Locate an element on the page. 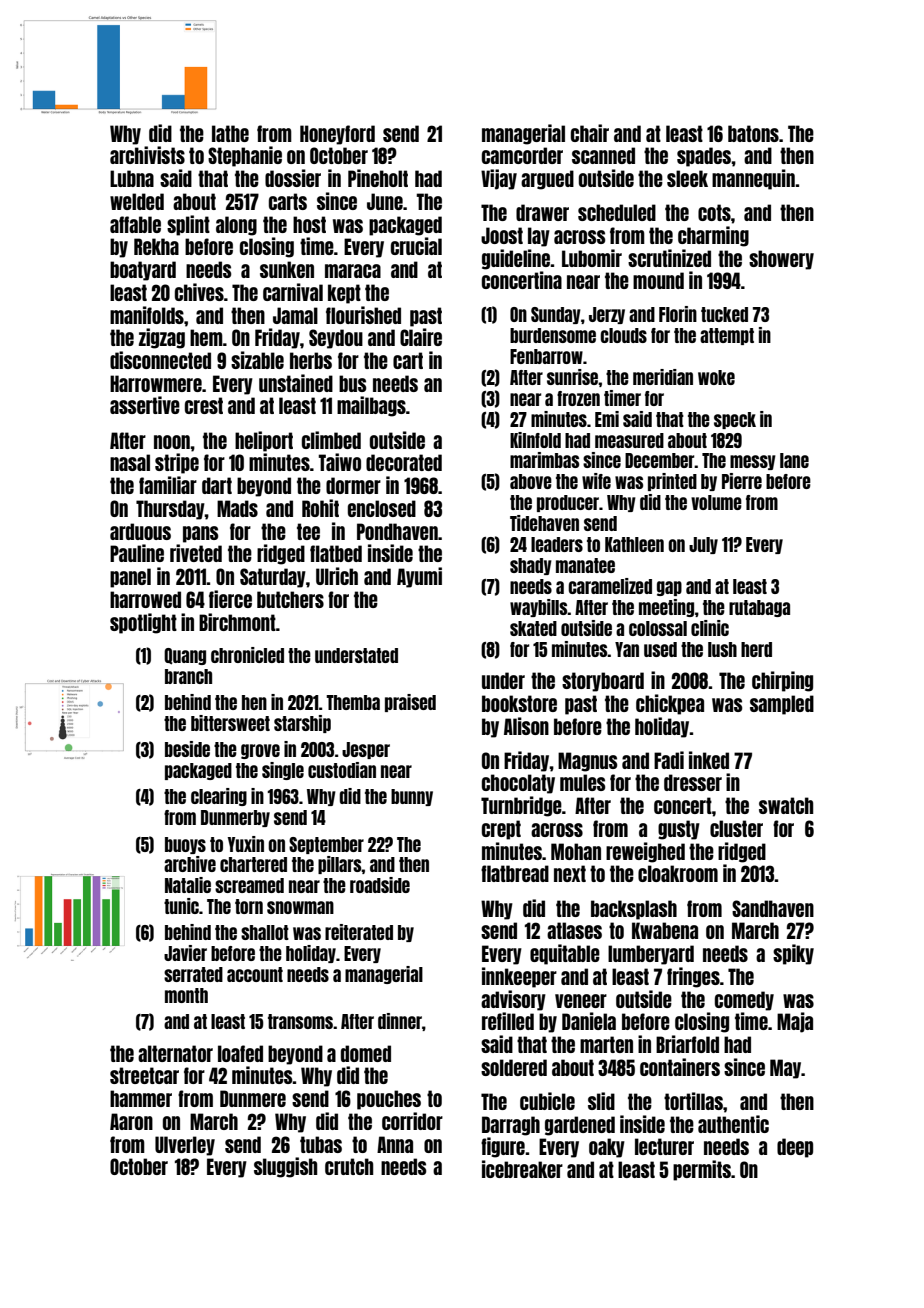 The width and height of the page is (924, 1308). Honeyford is located at coordinates (337, 135).
